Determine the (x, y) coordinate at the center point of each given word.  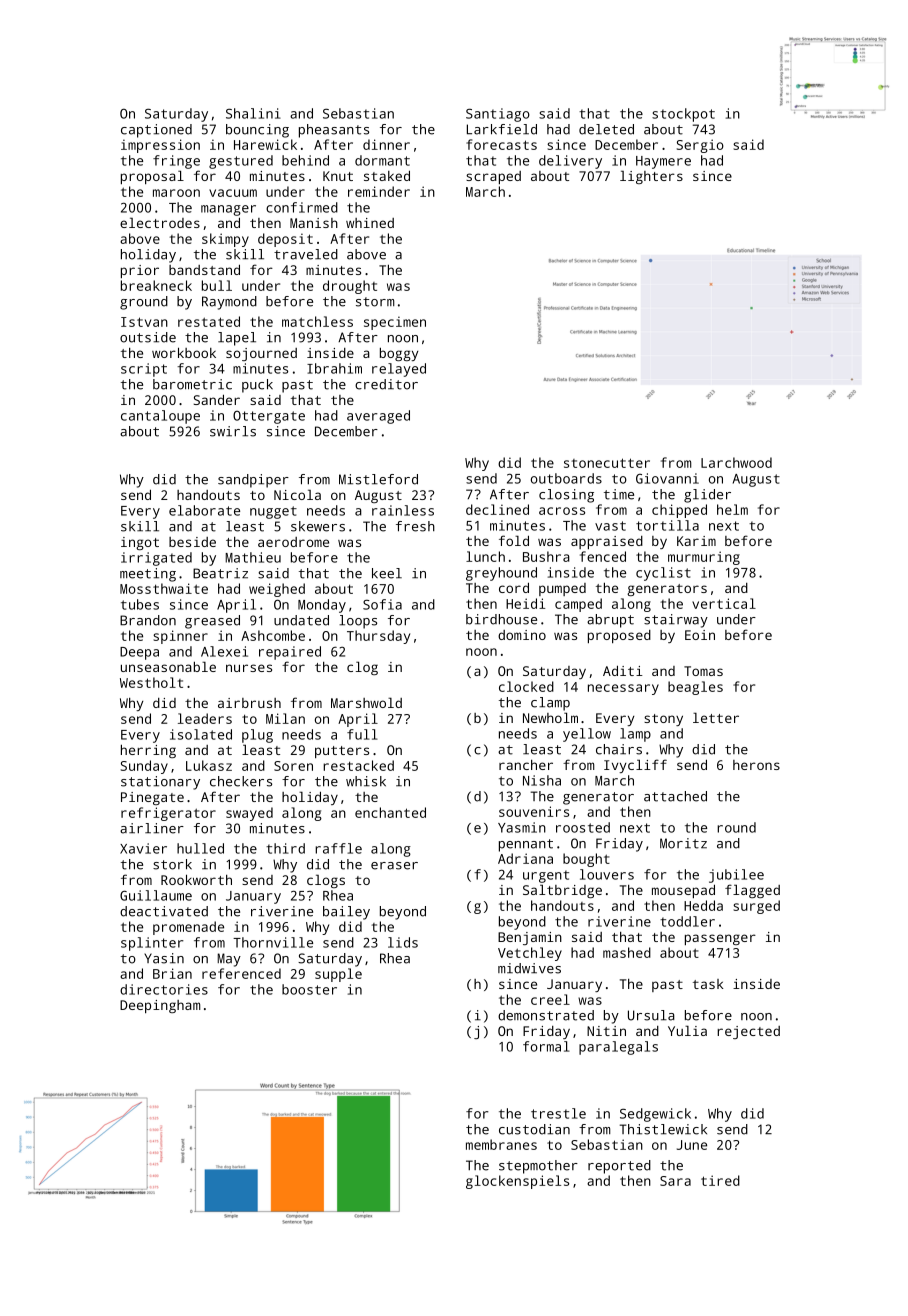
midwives (529, 968)
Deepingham (160, 1006)
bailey (346, 913)
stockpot (683, 115)
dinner (386, 144)
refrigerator (168, 814)
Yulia (687, 1030)
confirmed (302, 207)
